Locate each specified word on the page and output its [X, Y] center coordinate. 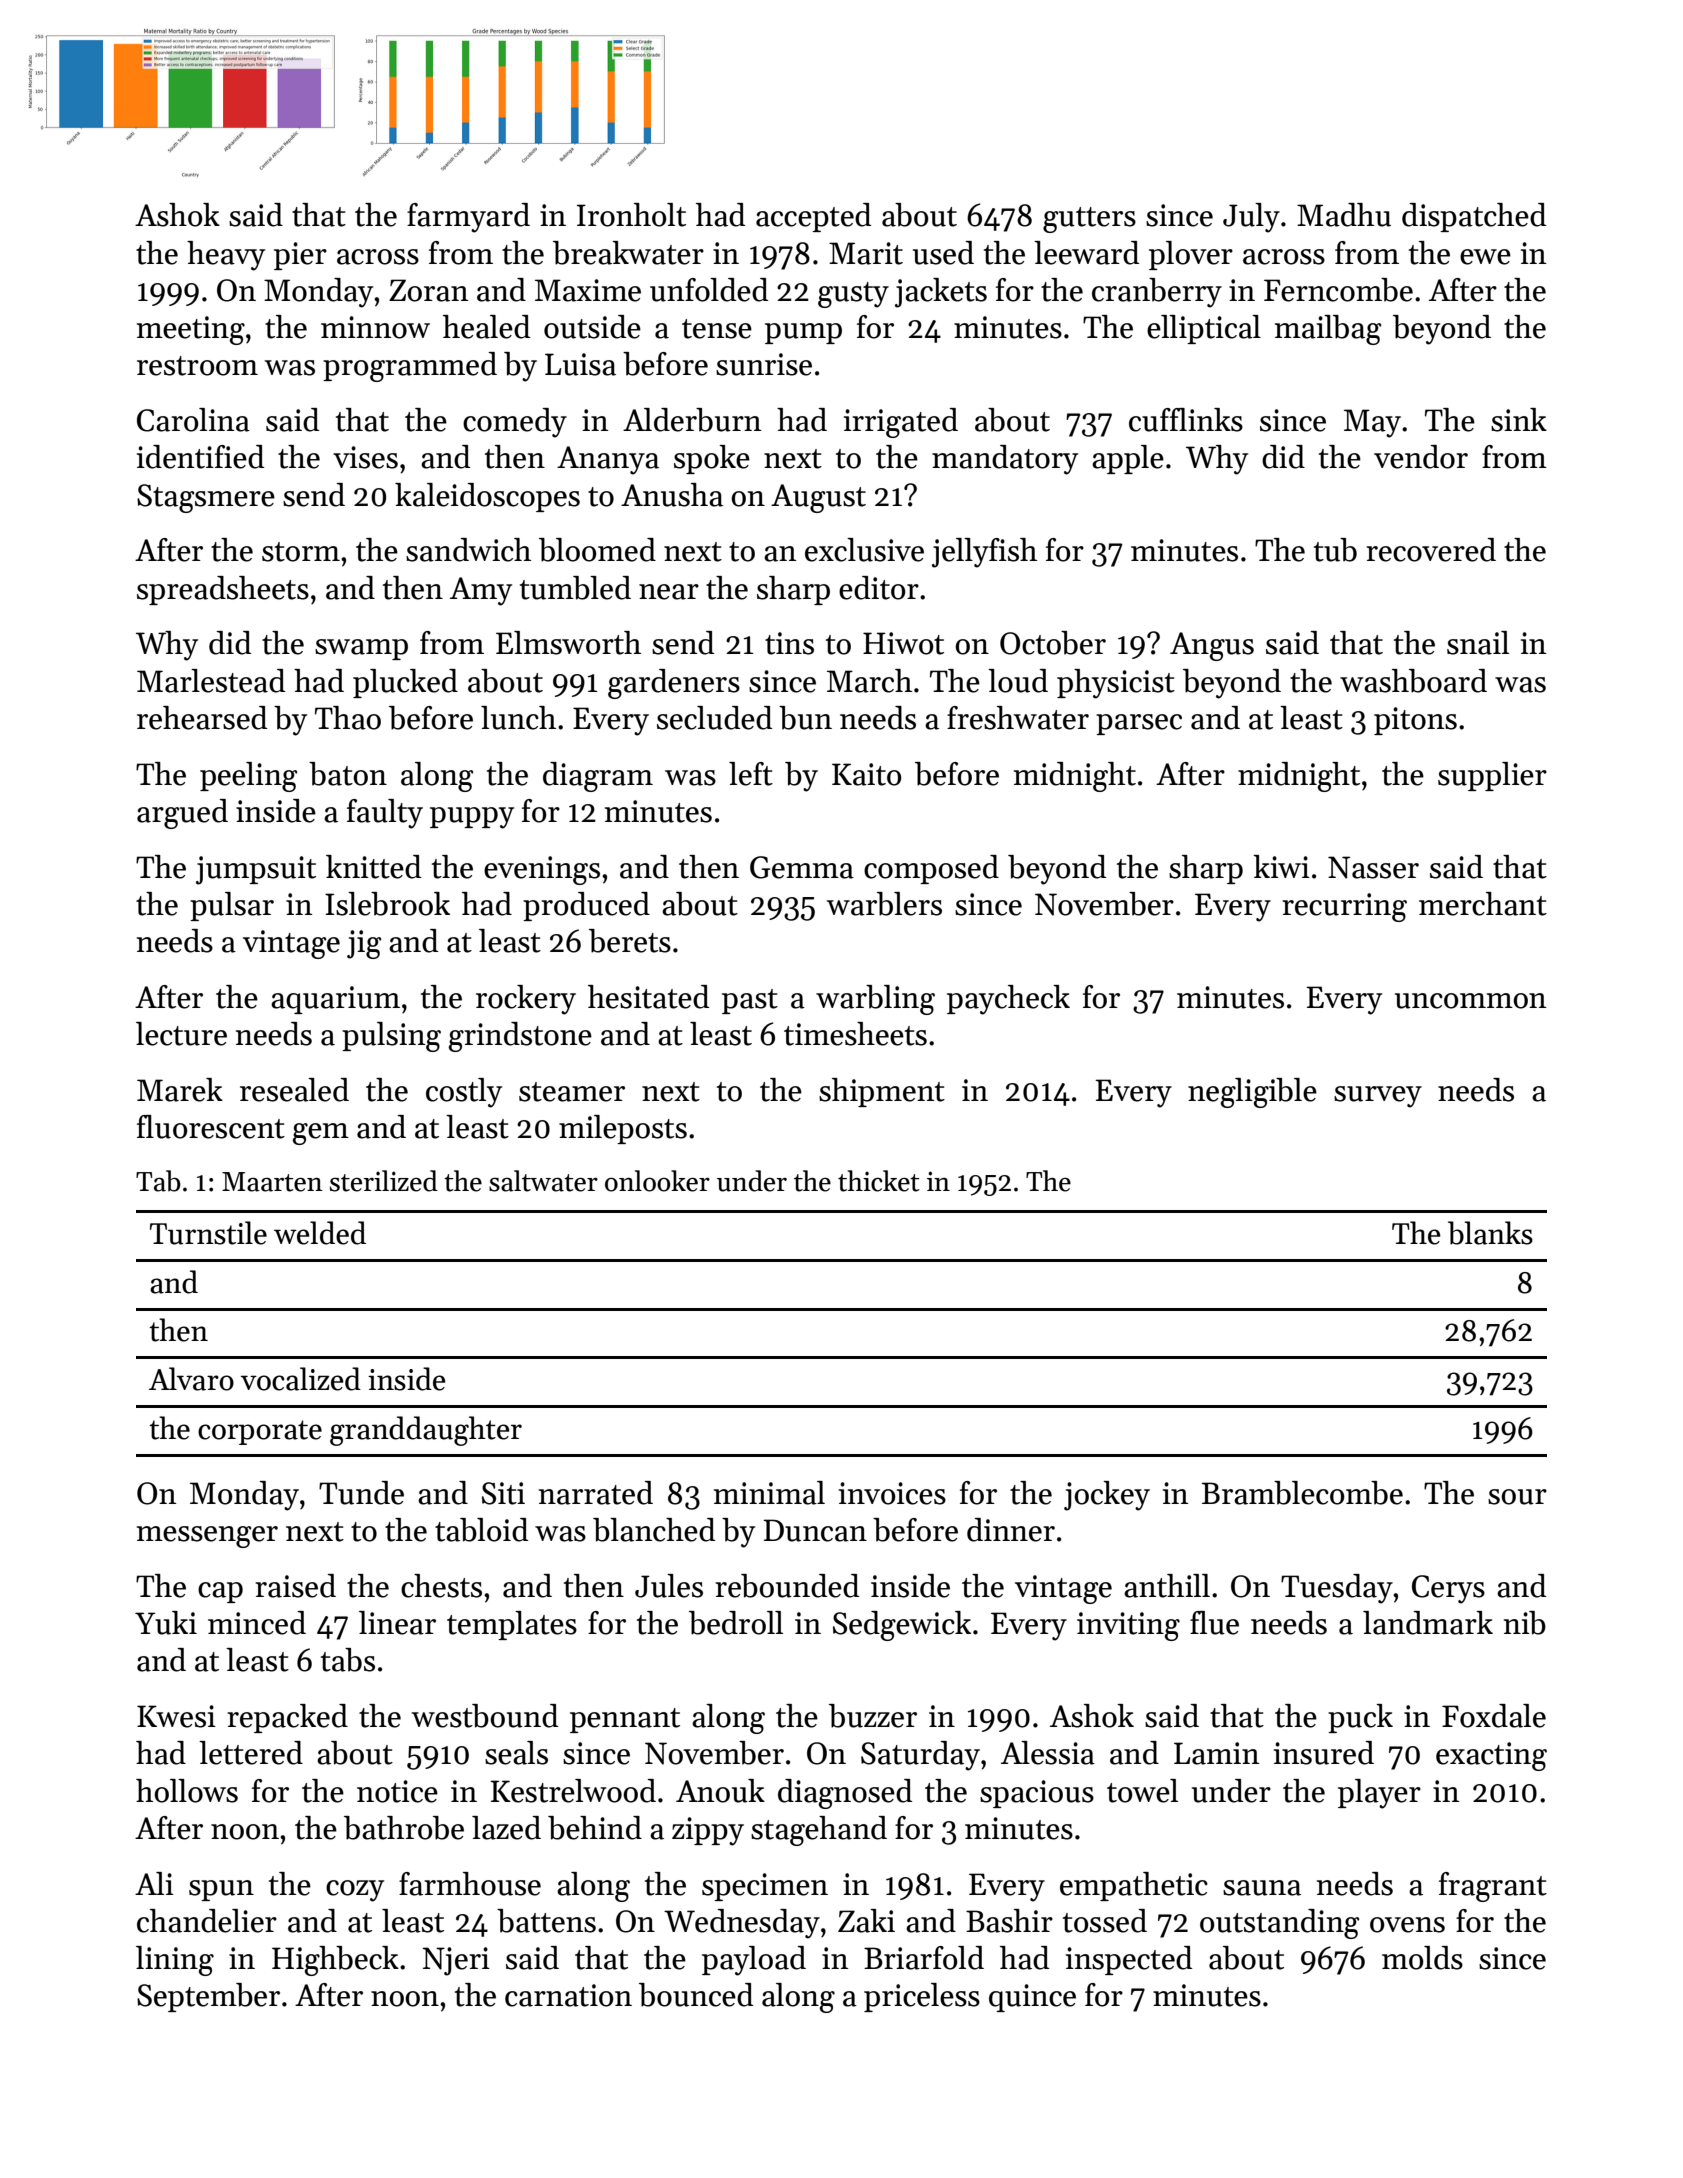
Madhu [1344, 215]
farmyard [468, 218]
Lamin [1217, 1753]
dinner [1011, 1530]
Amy [481, 591]
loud [1018, 681]
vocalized [301, 1379]
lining [175, 1961]
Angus [1212, 646]
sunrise [764, 364]
